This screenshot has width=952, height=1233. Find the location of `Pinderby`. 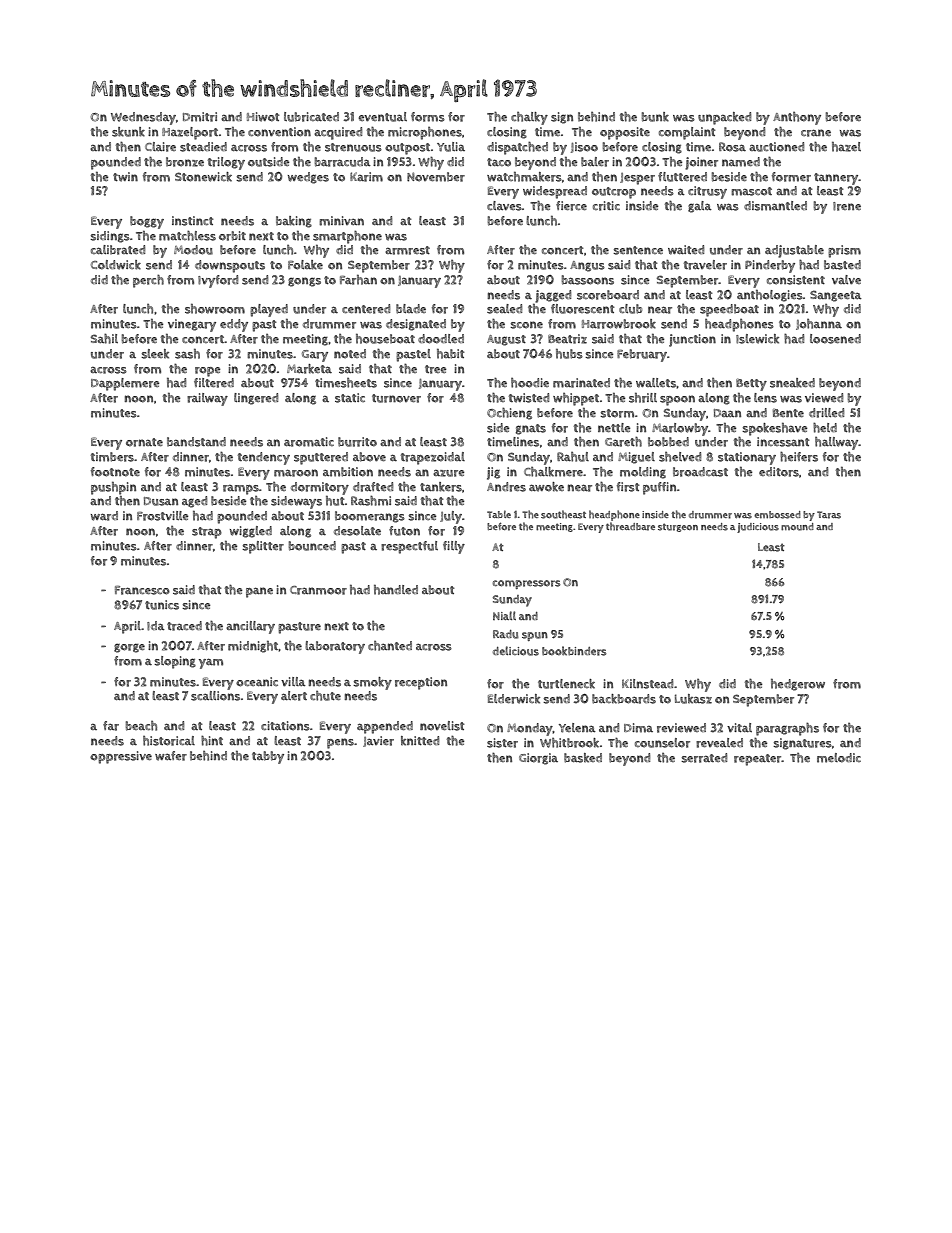

Pinderby is located at coordinates (770, 266).
